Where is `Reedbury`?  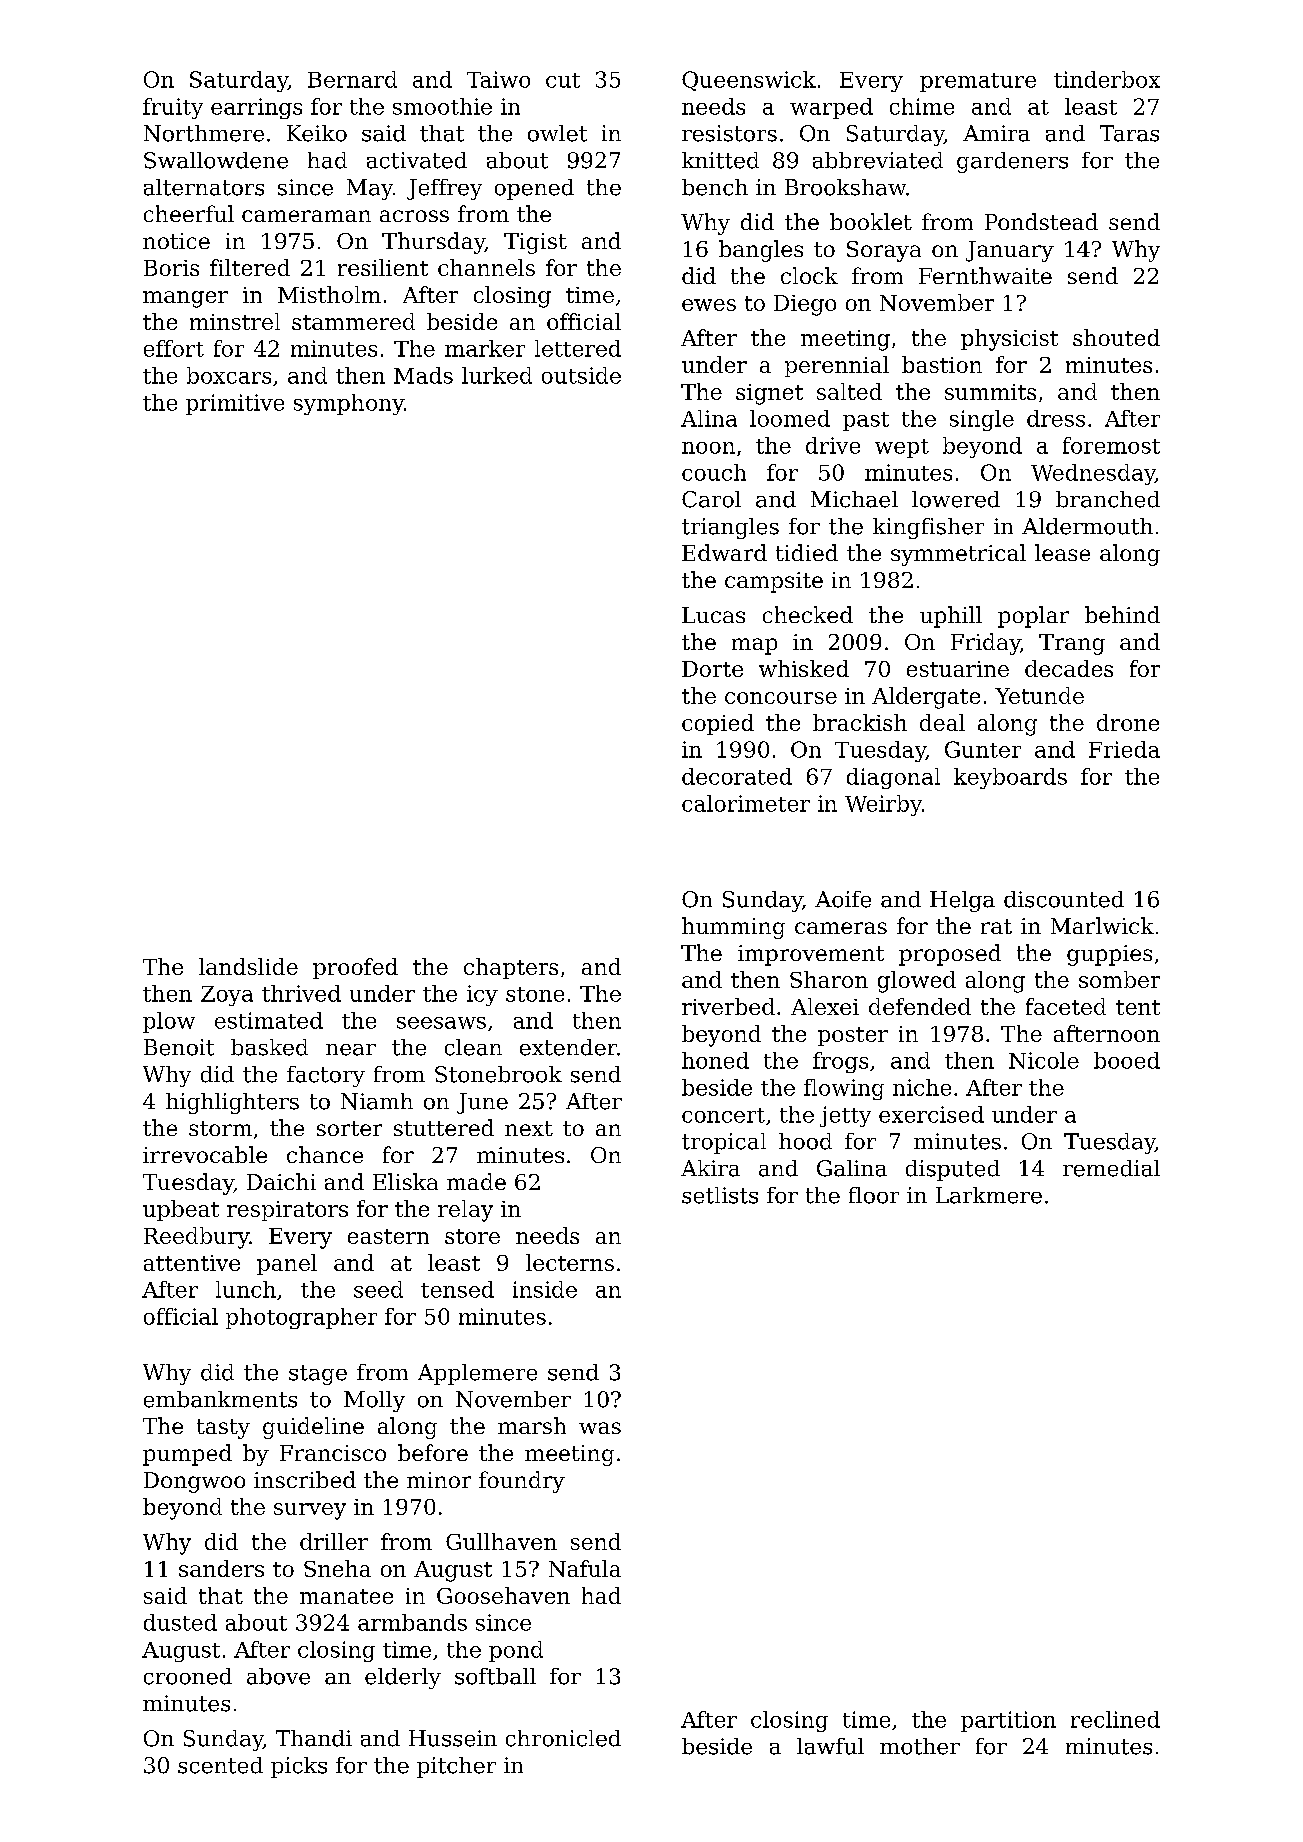
Reedbury is located at coordinates (196, 1238).
